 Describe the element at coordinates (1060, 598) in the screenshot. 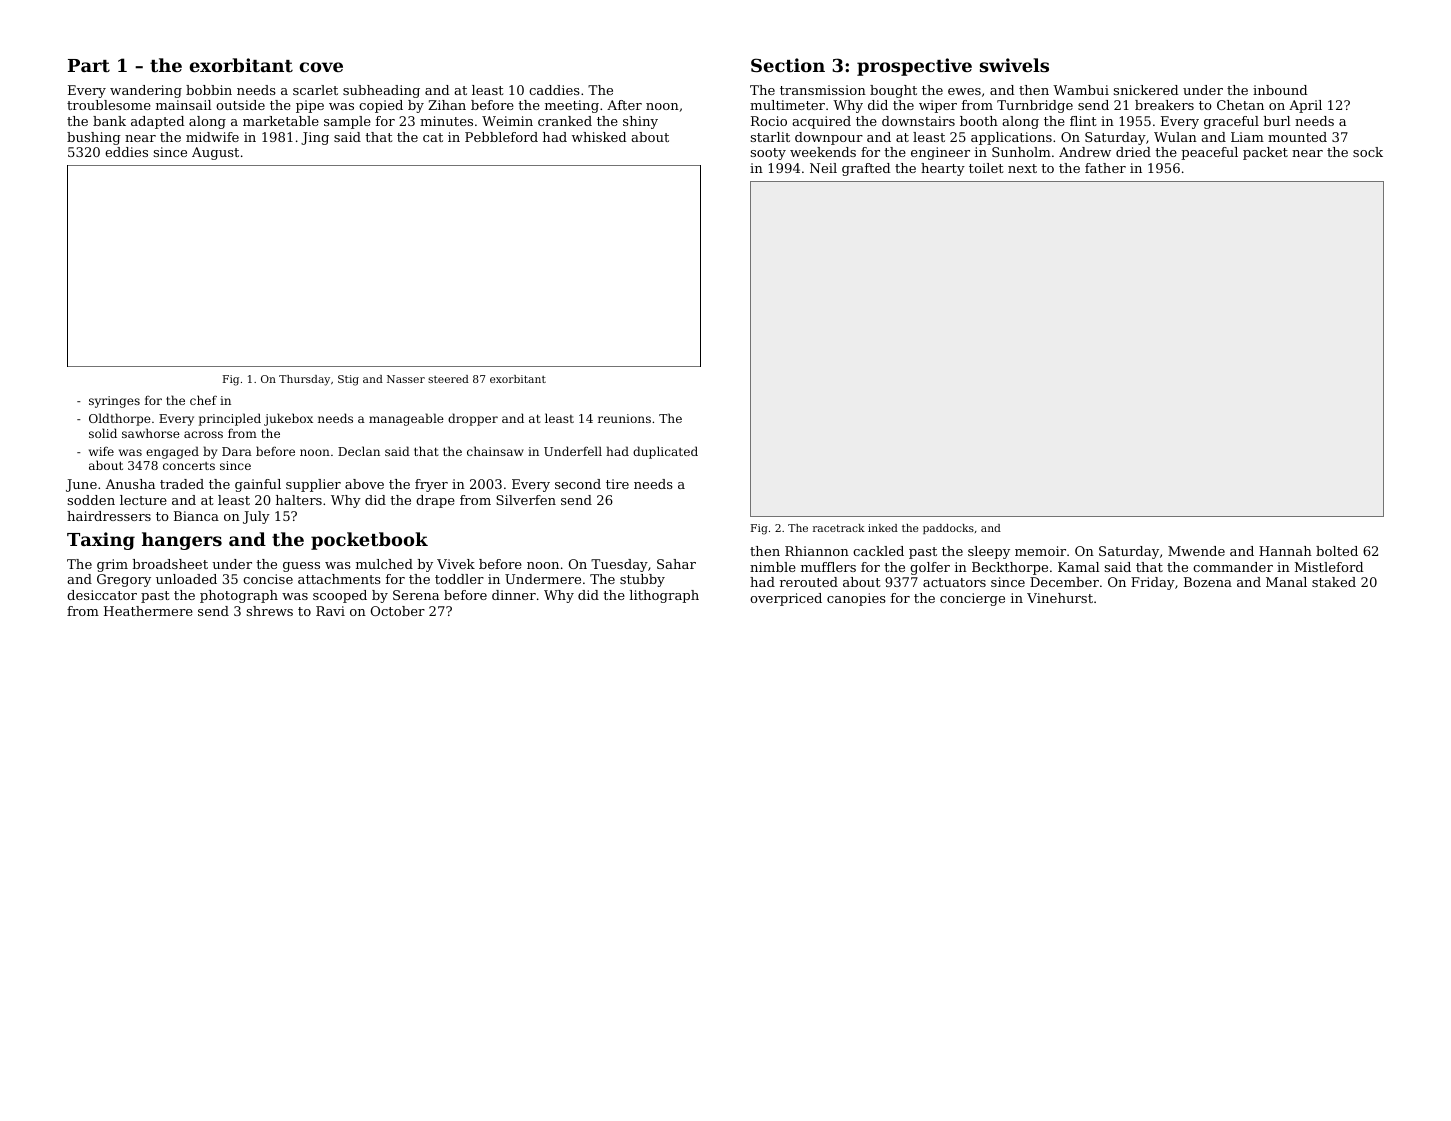

I see `Vinehurst` at that location.
